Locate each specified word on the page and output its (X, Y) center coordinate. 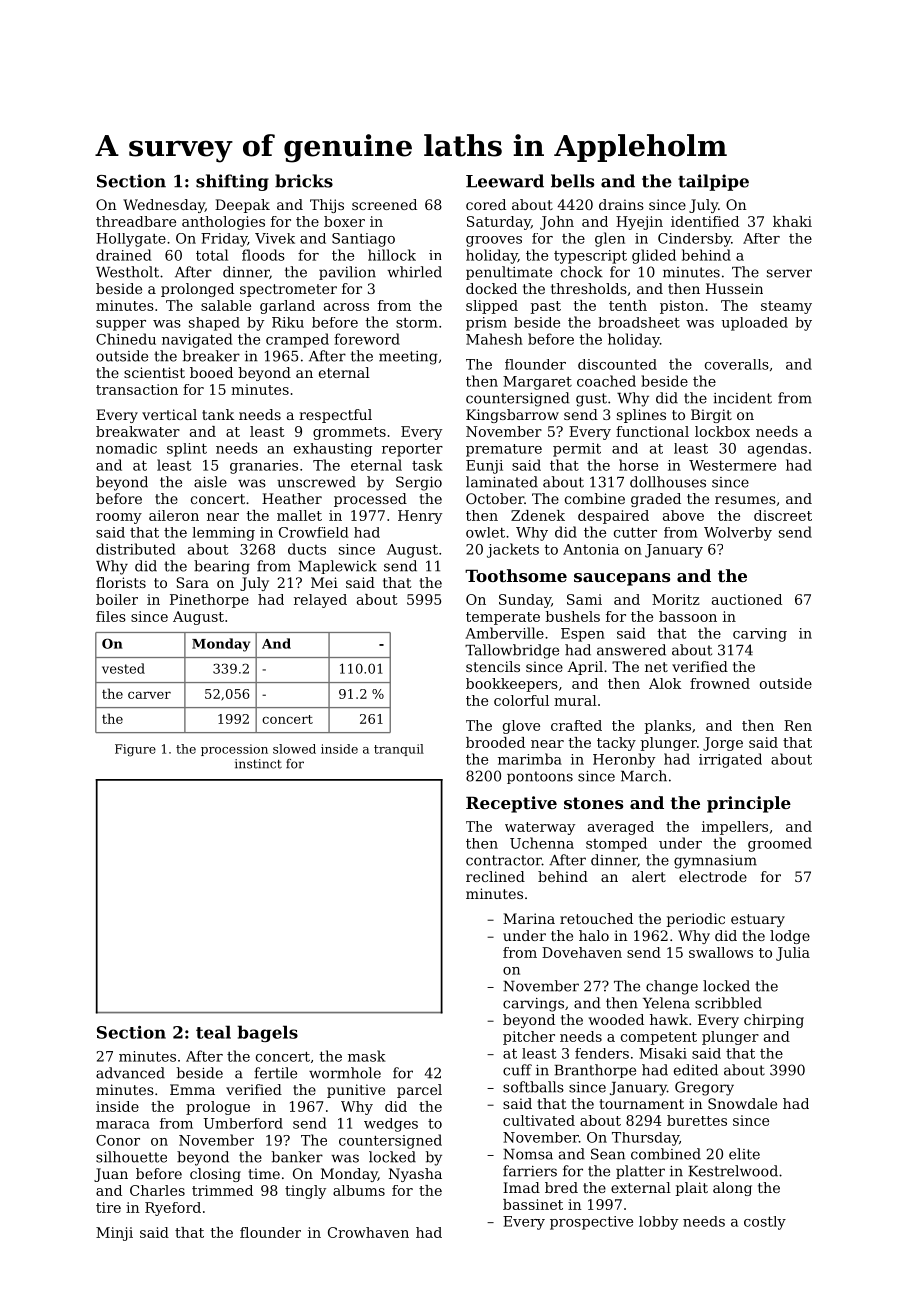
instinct (258, 764)
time (264, 1173)
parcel (419, 1091)
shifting (232, 182)
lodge (790, 937)
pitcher (529, 1038)
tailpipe (713, 182)
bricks (304, 181)
